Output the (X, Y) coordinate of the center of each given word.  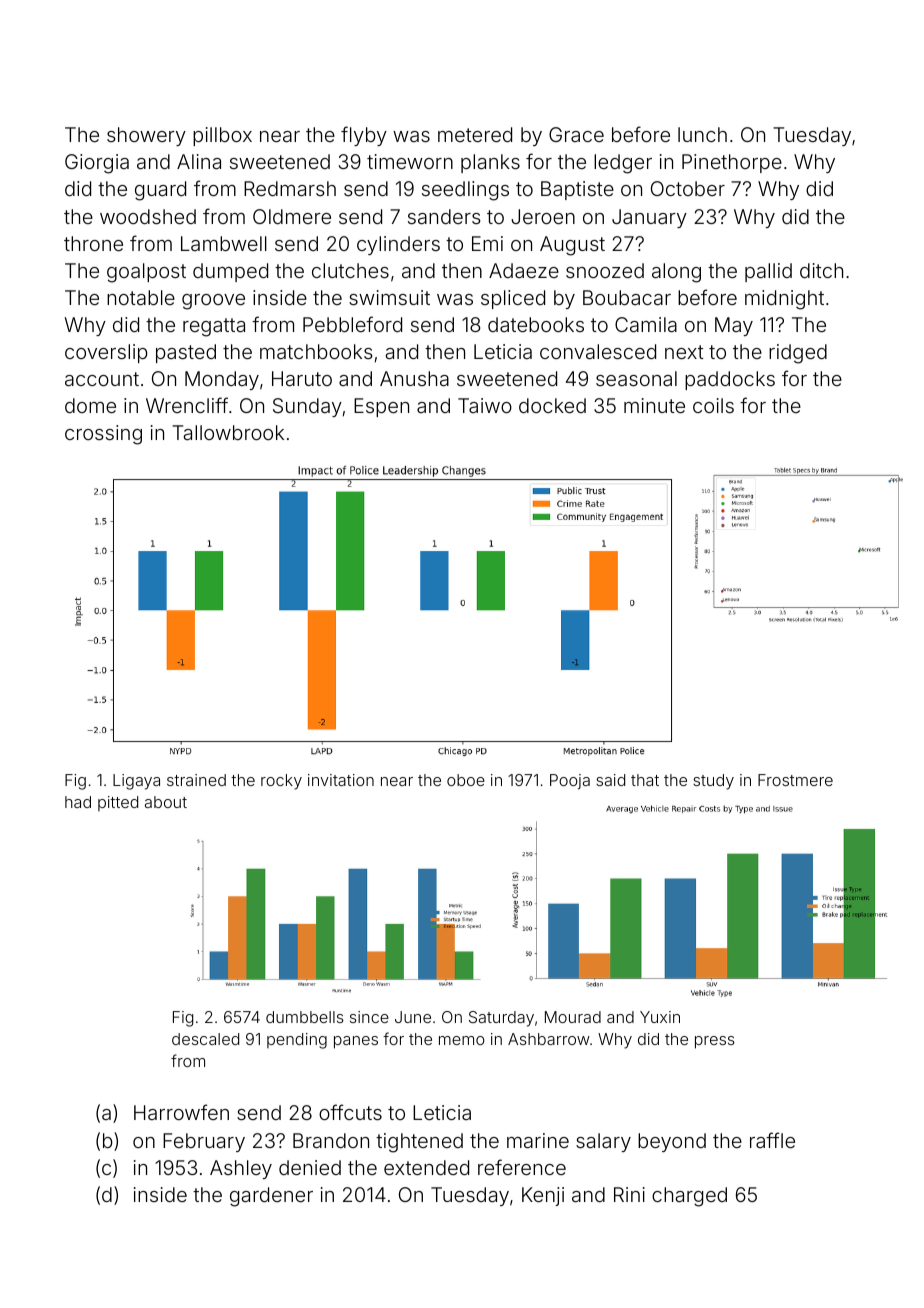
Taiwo (485, 405)
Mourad (573, 1017)
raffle (772, 1140)
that (645, 780)
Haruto (302, 378)
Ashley (241, 1169)
